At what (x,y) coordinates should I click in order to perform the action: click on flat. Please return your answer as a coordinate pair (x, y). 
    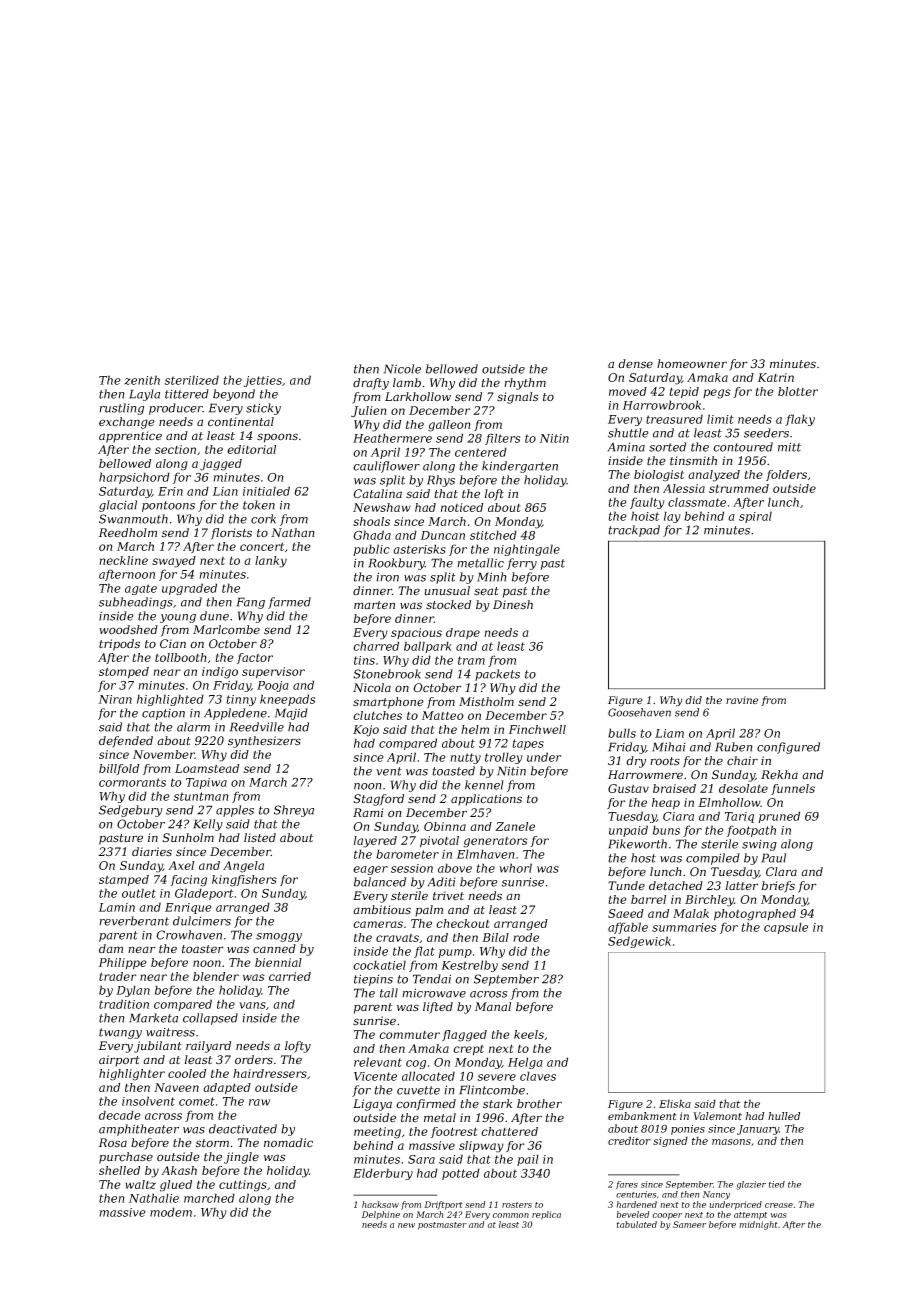
    Looking at the image, I should click on (424, 952).
